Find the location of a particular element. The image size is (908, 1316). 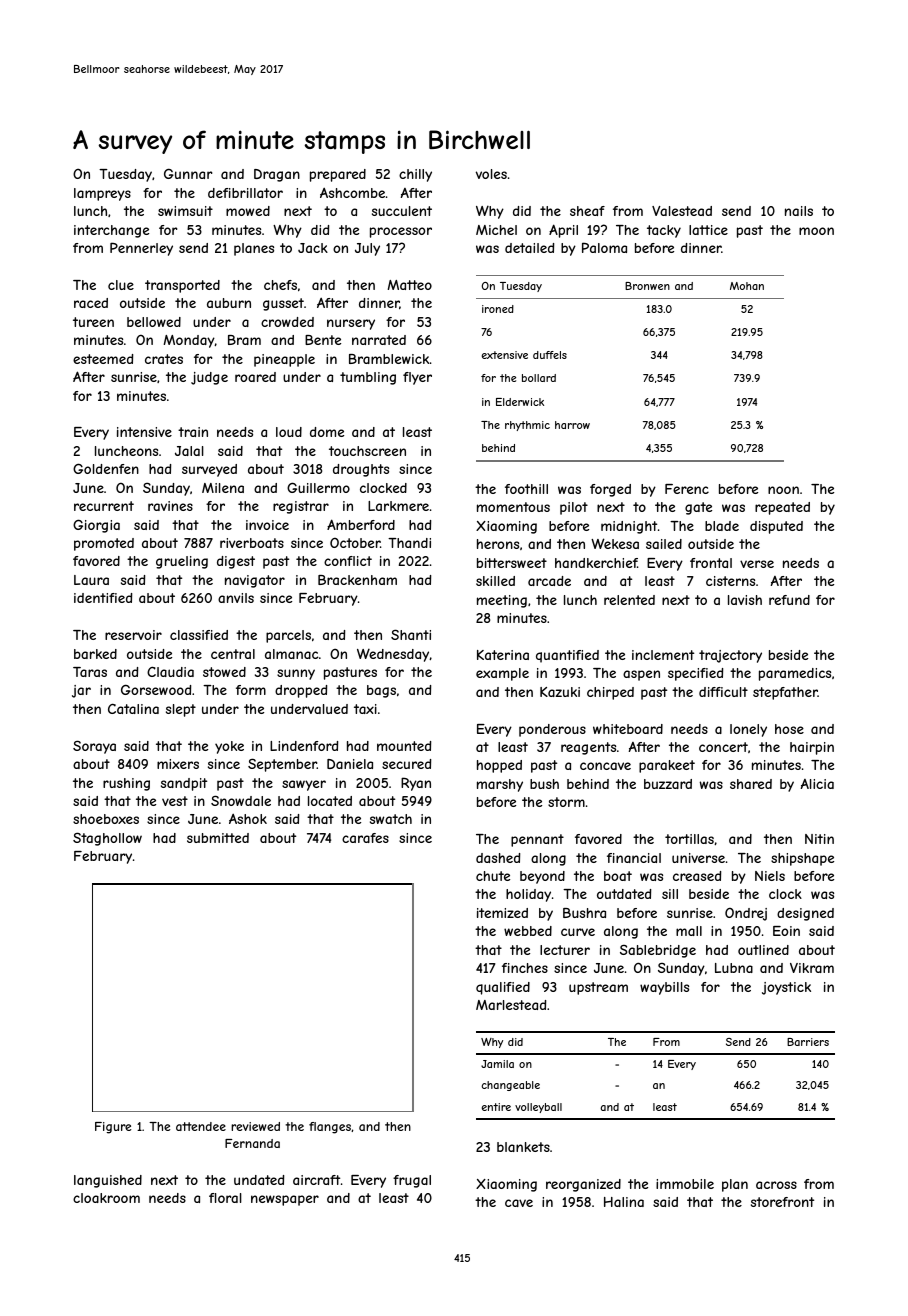

Mohan is located at coordinates (747, 286).
